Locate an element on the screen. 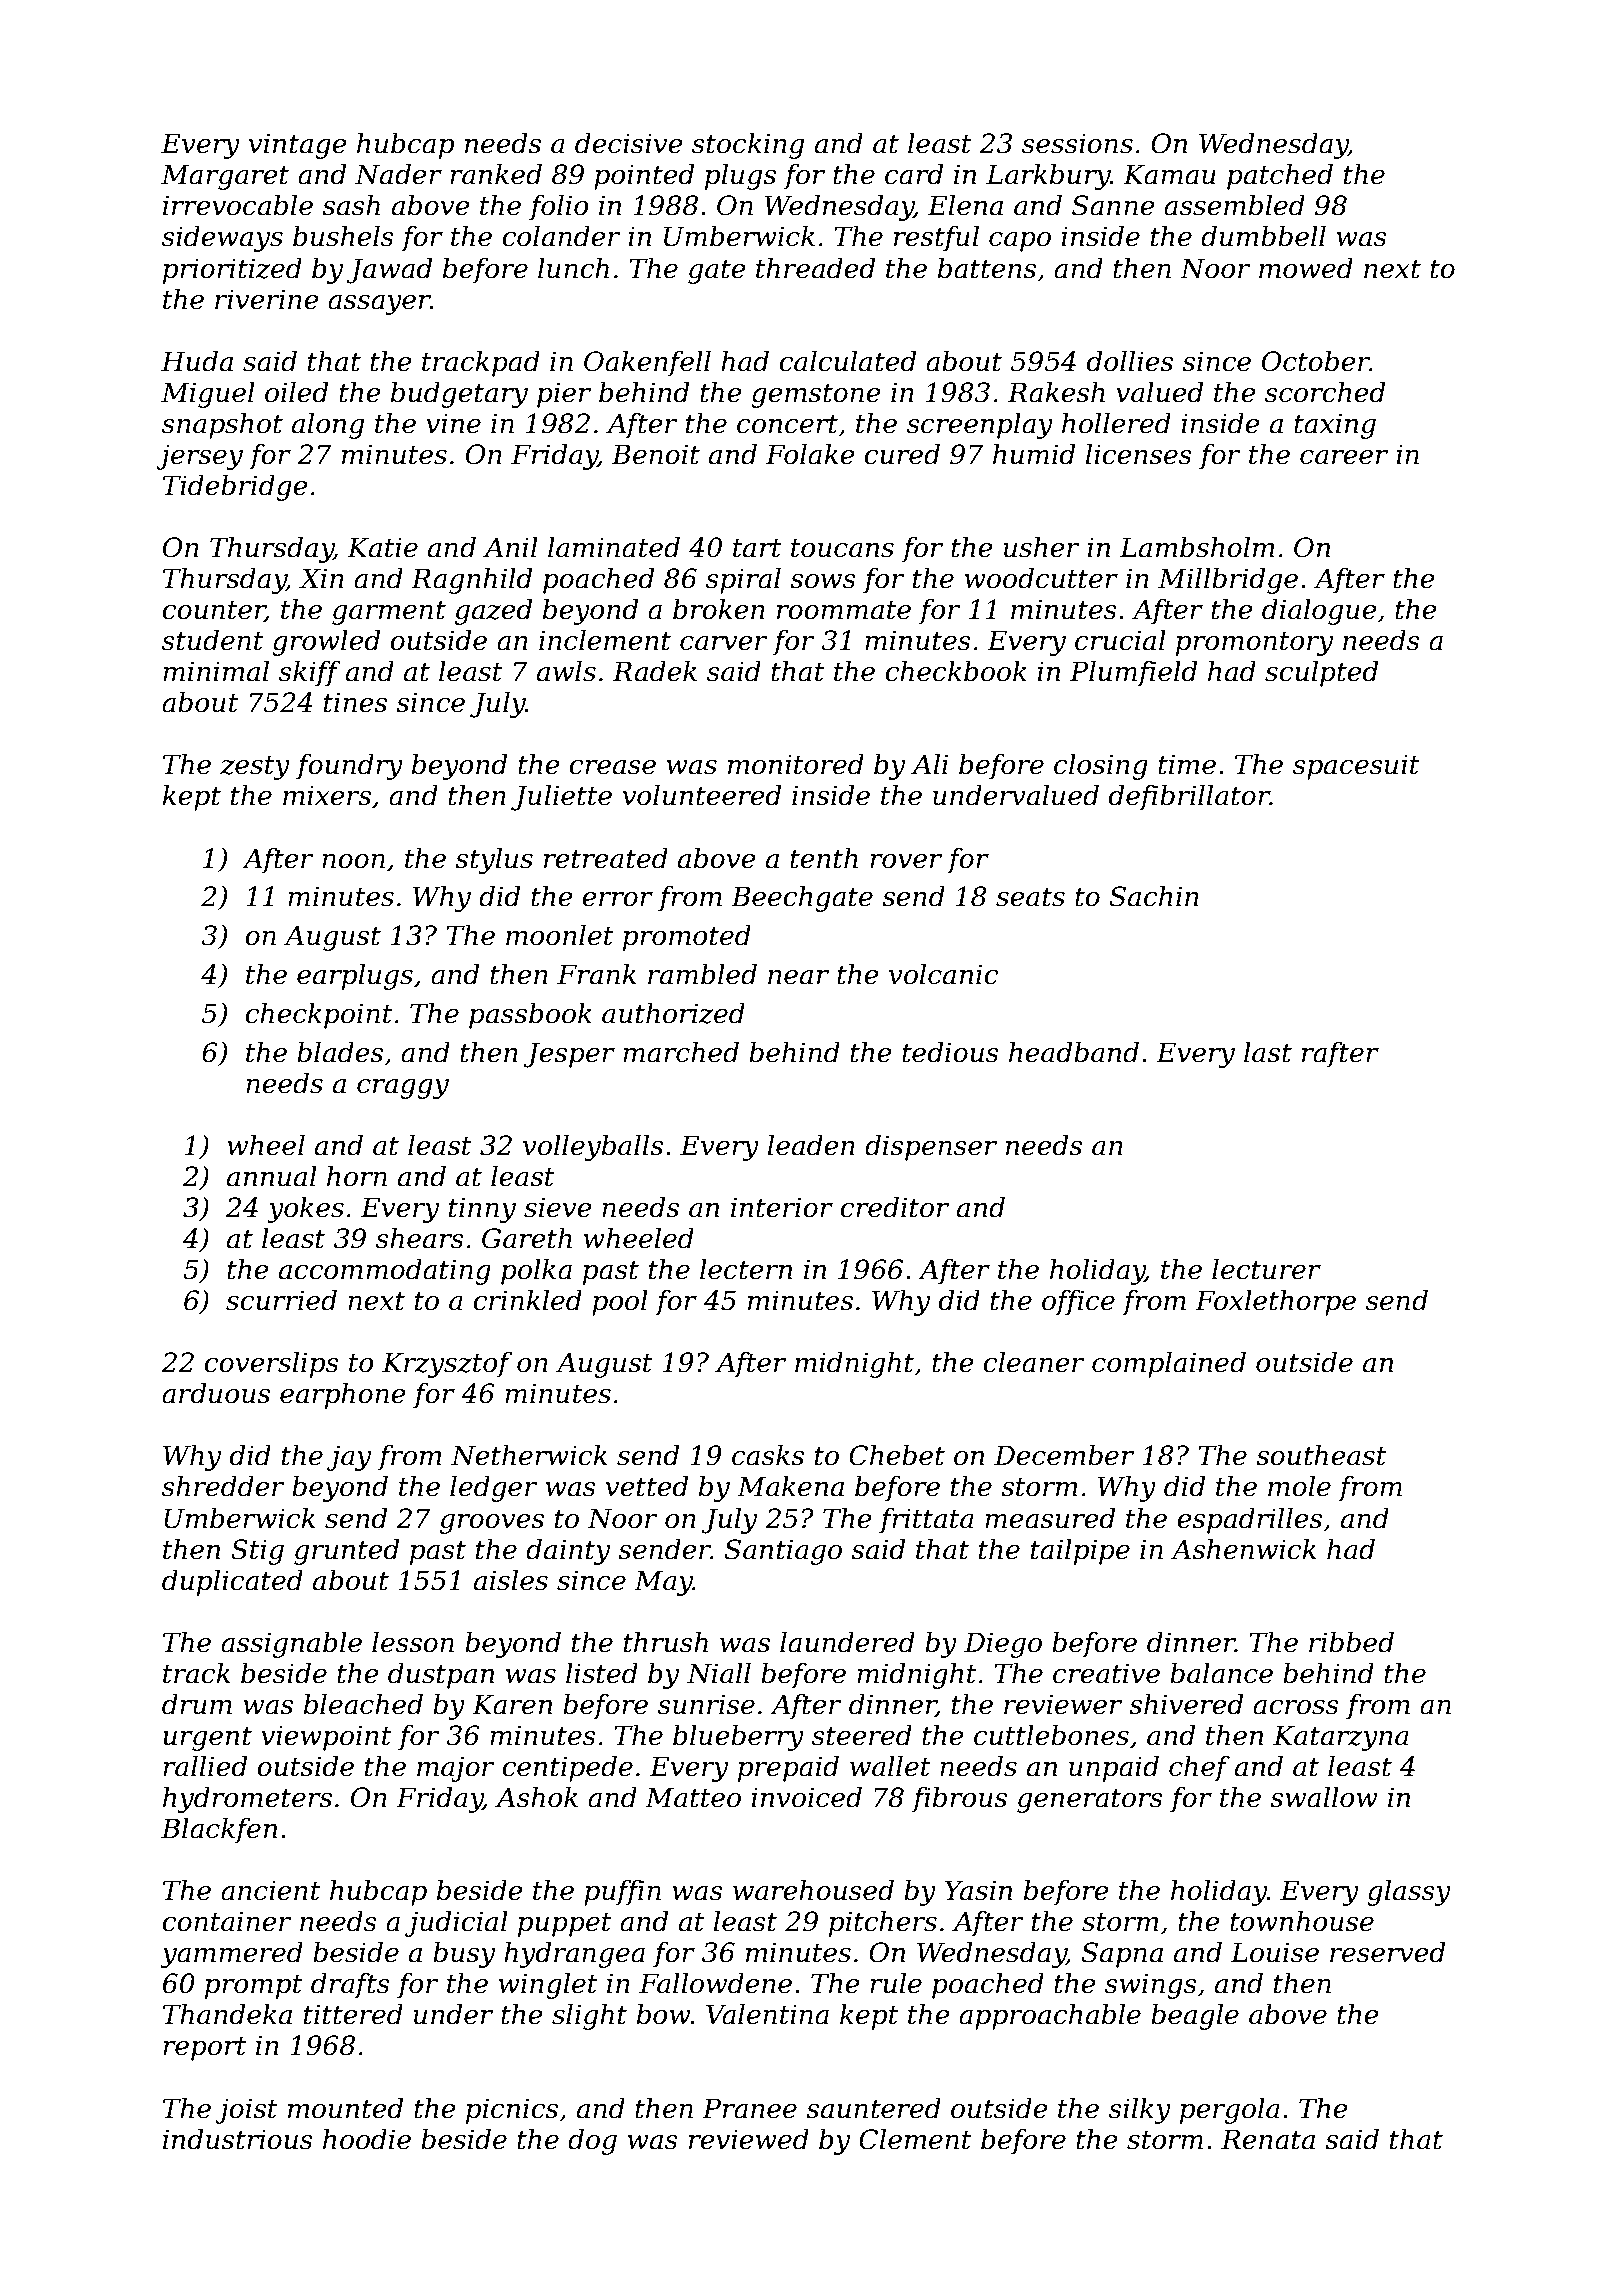 This screenshot has height=2292, width=1620. vetted is located at coordinates (647, 1486).
